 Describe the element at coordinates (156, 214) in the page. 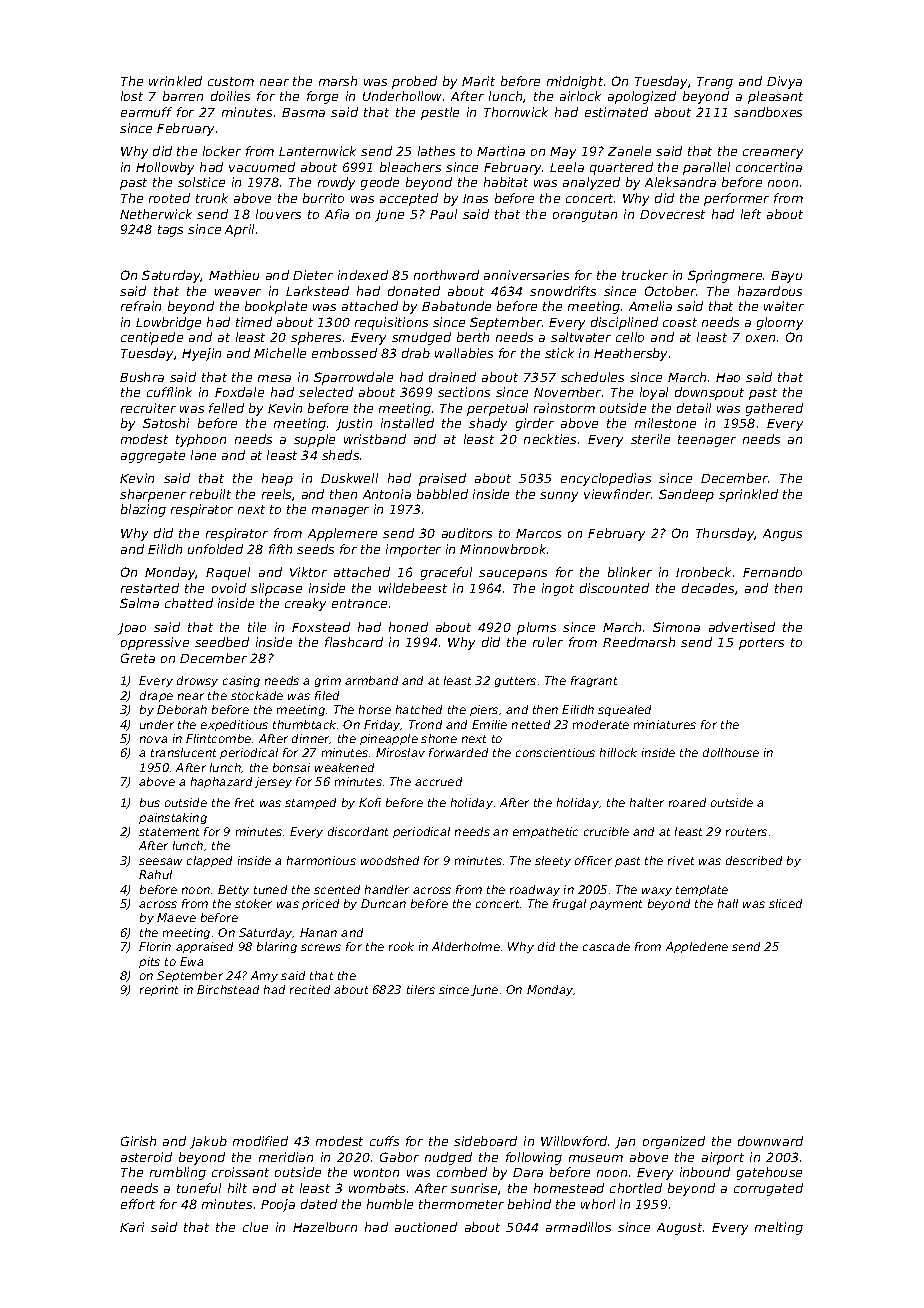

I see `Netherwick` at that location.
